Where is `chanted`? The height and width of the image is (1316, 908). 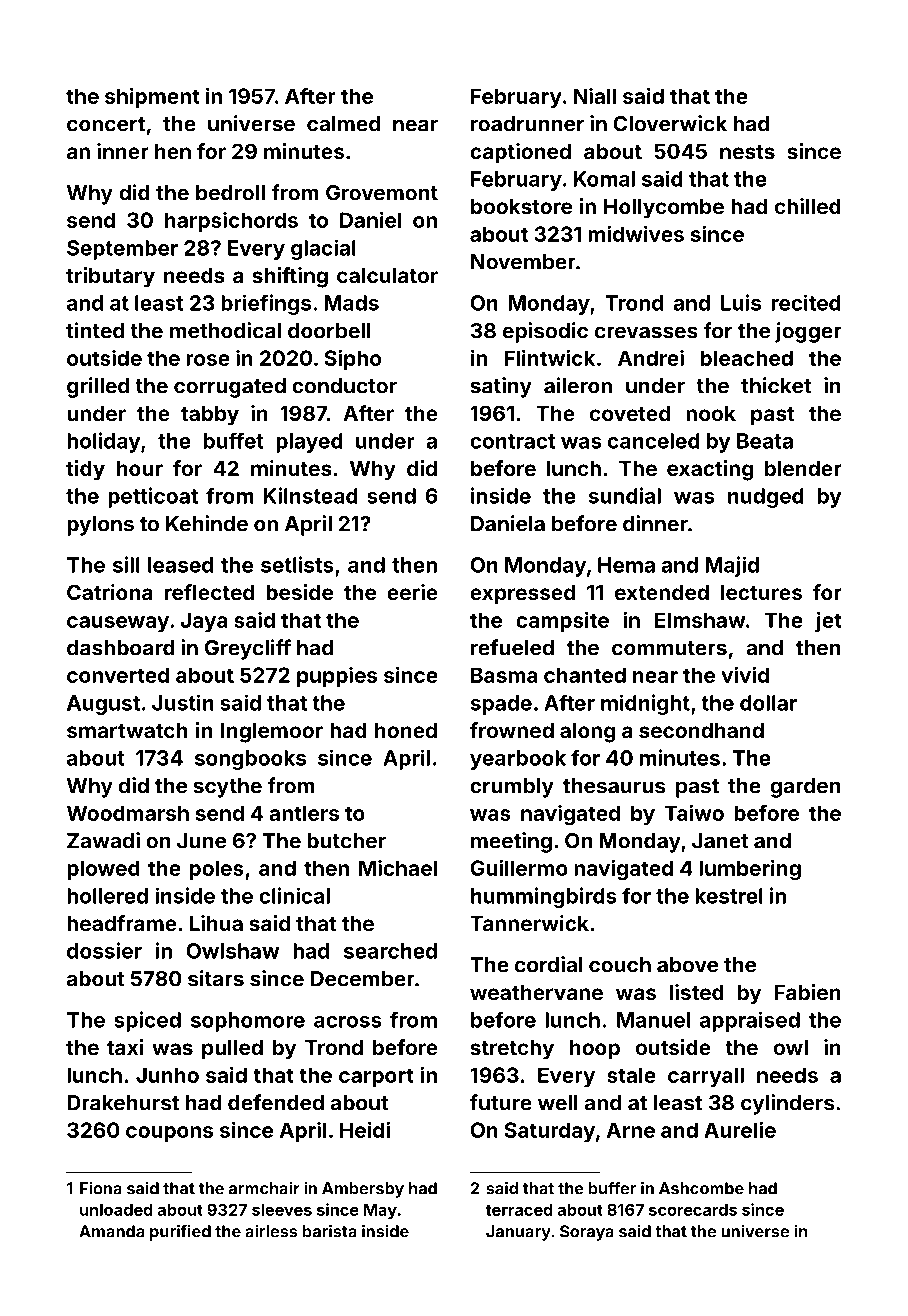
chanted is located at coordinates (585, 675).
